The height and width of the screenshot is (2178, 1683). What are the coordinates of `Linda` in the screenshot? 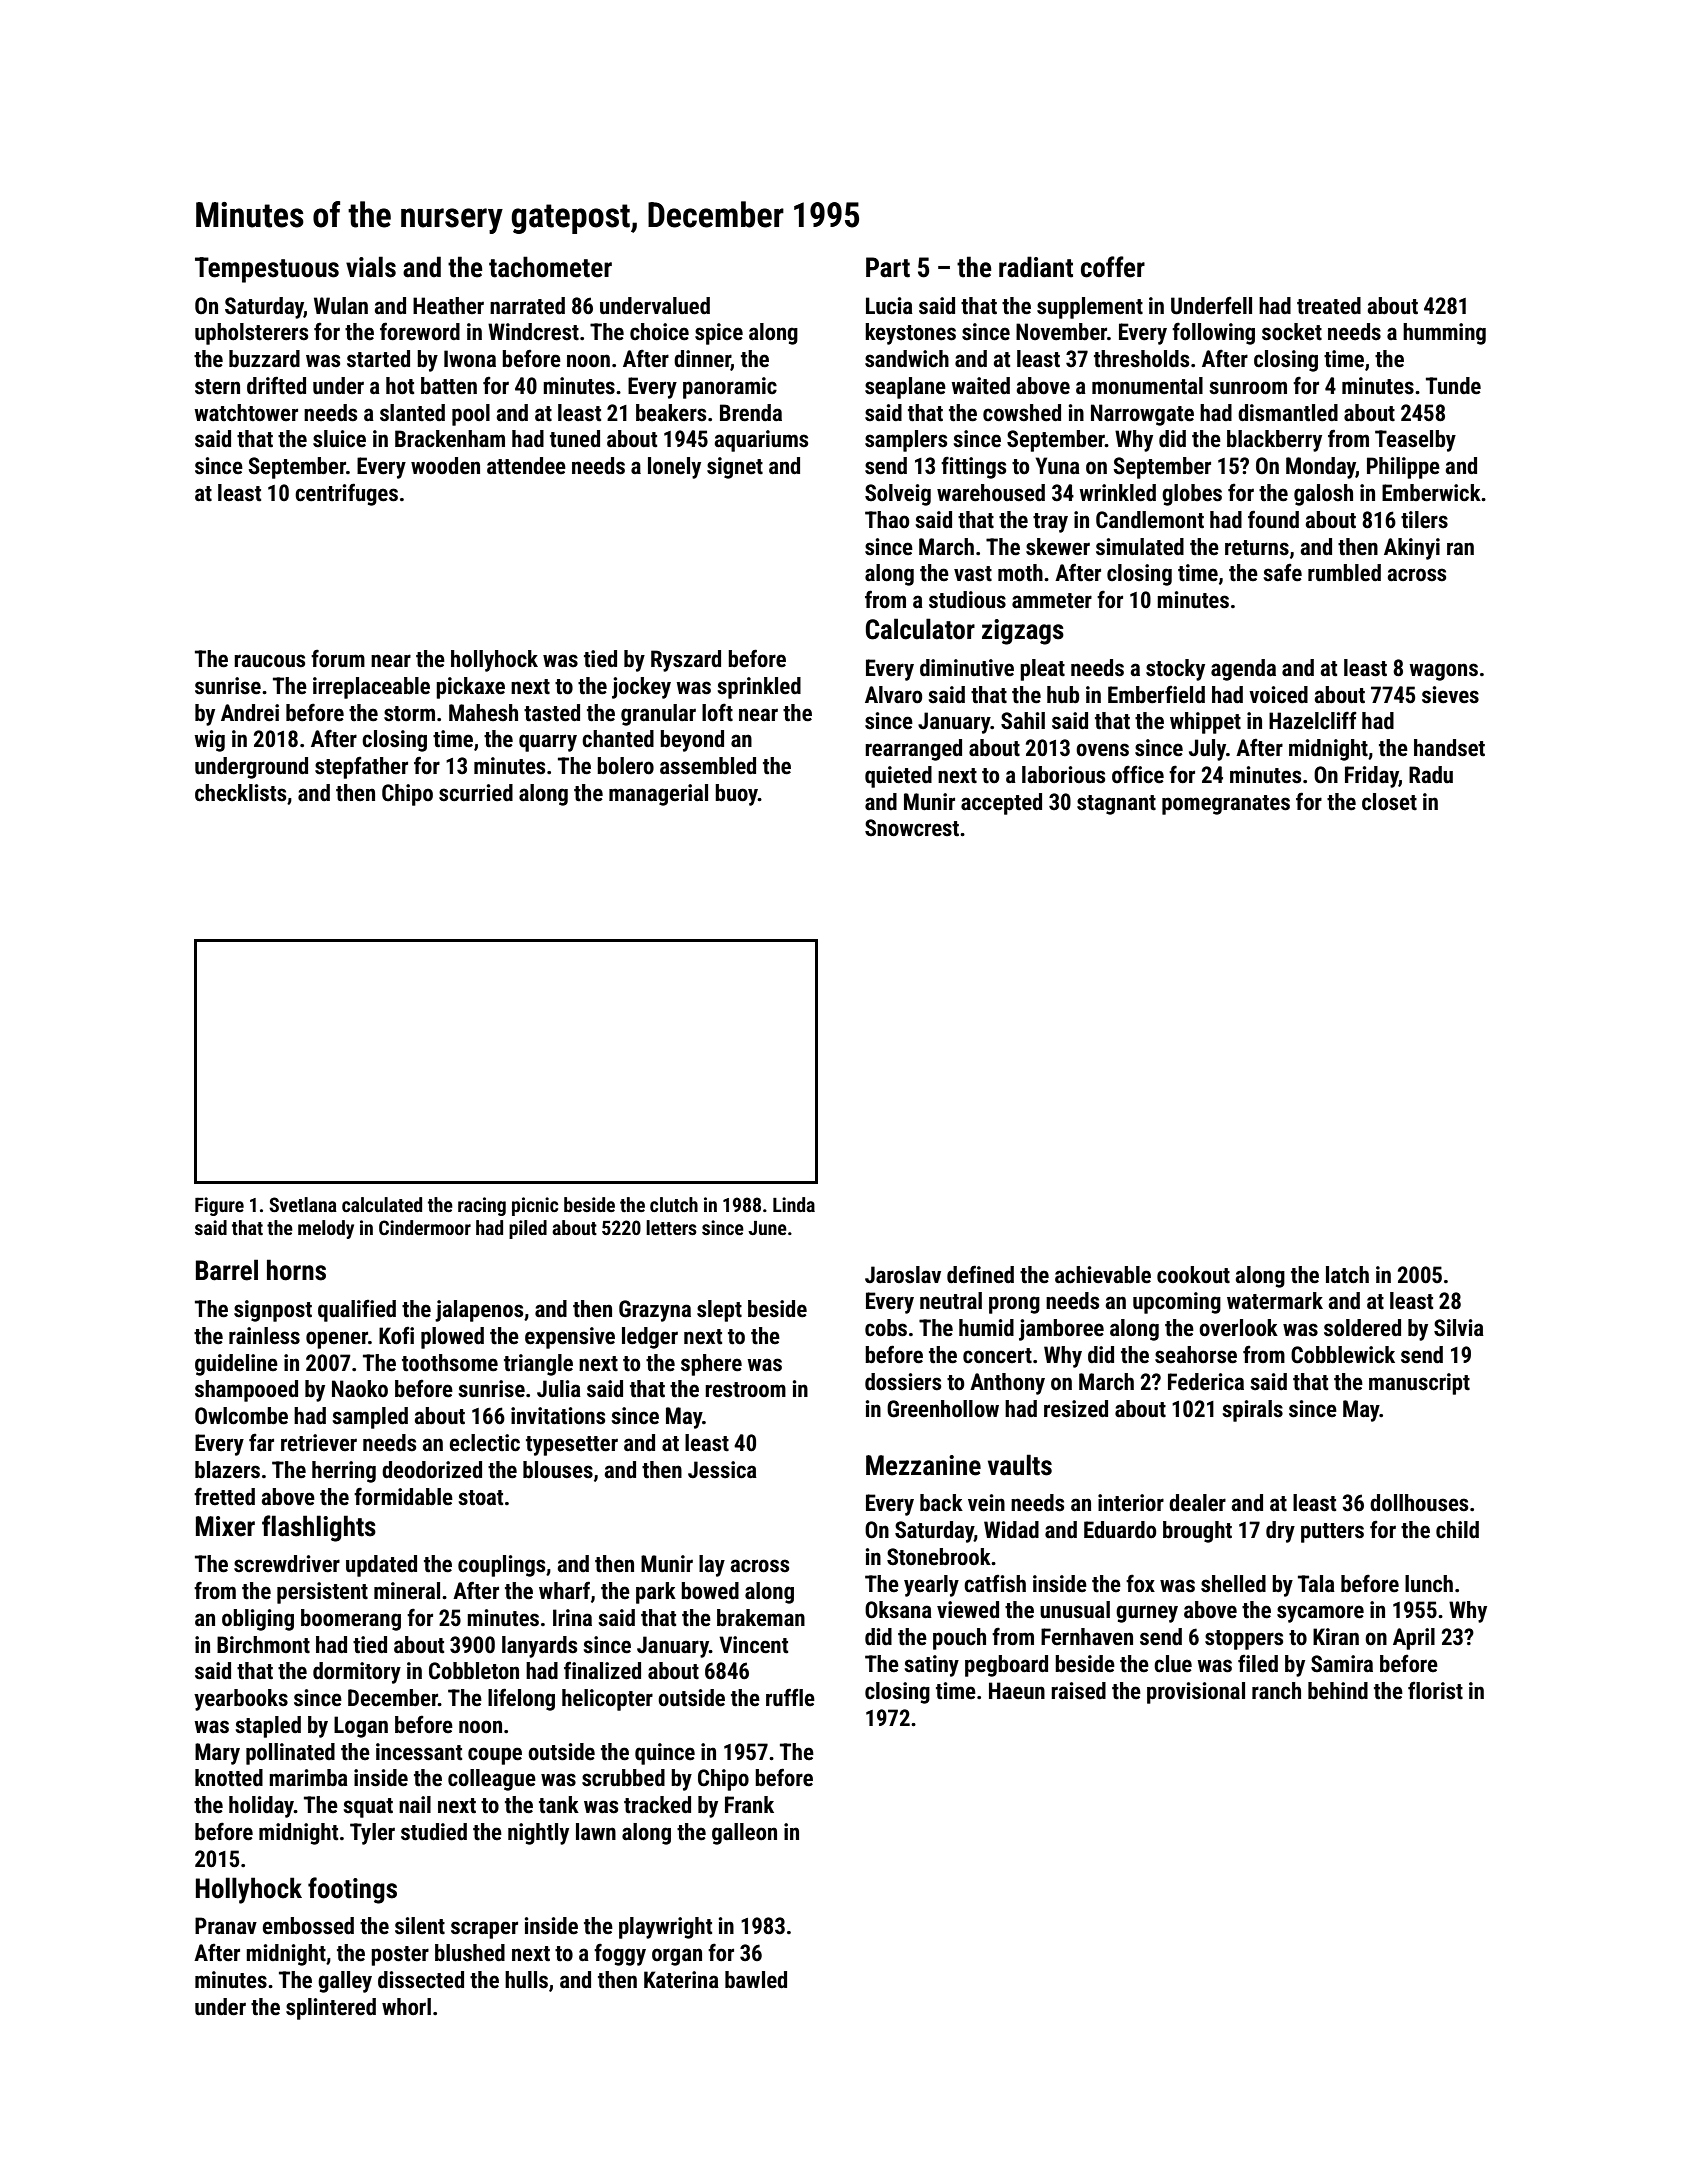 It's located at (794, 1204).
